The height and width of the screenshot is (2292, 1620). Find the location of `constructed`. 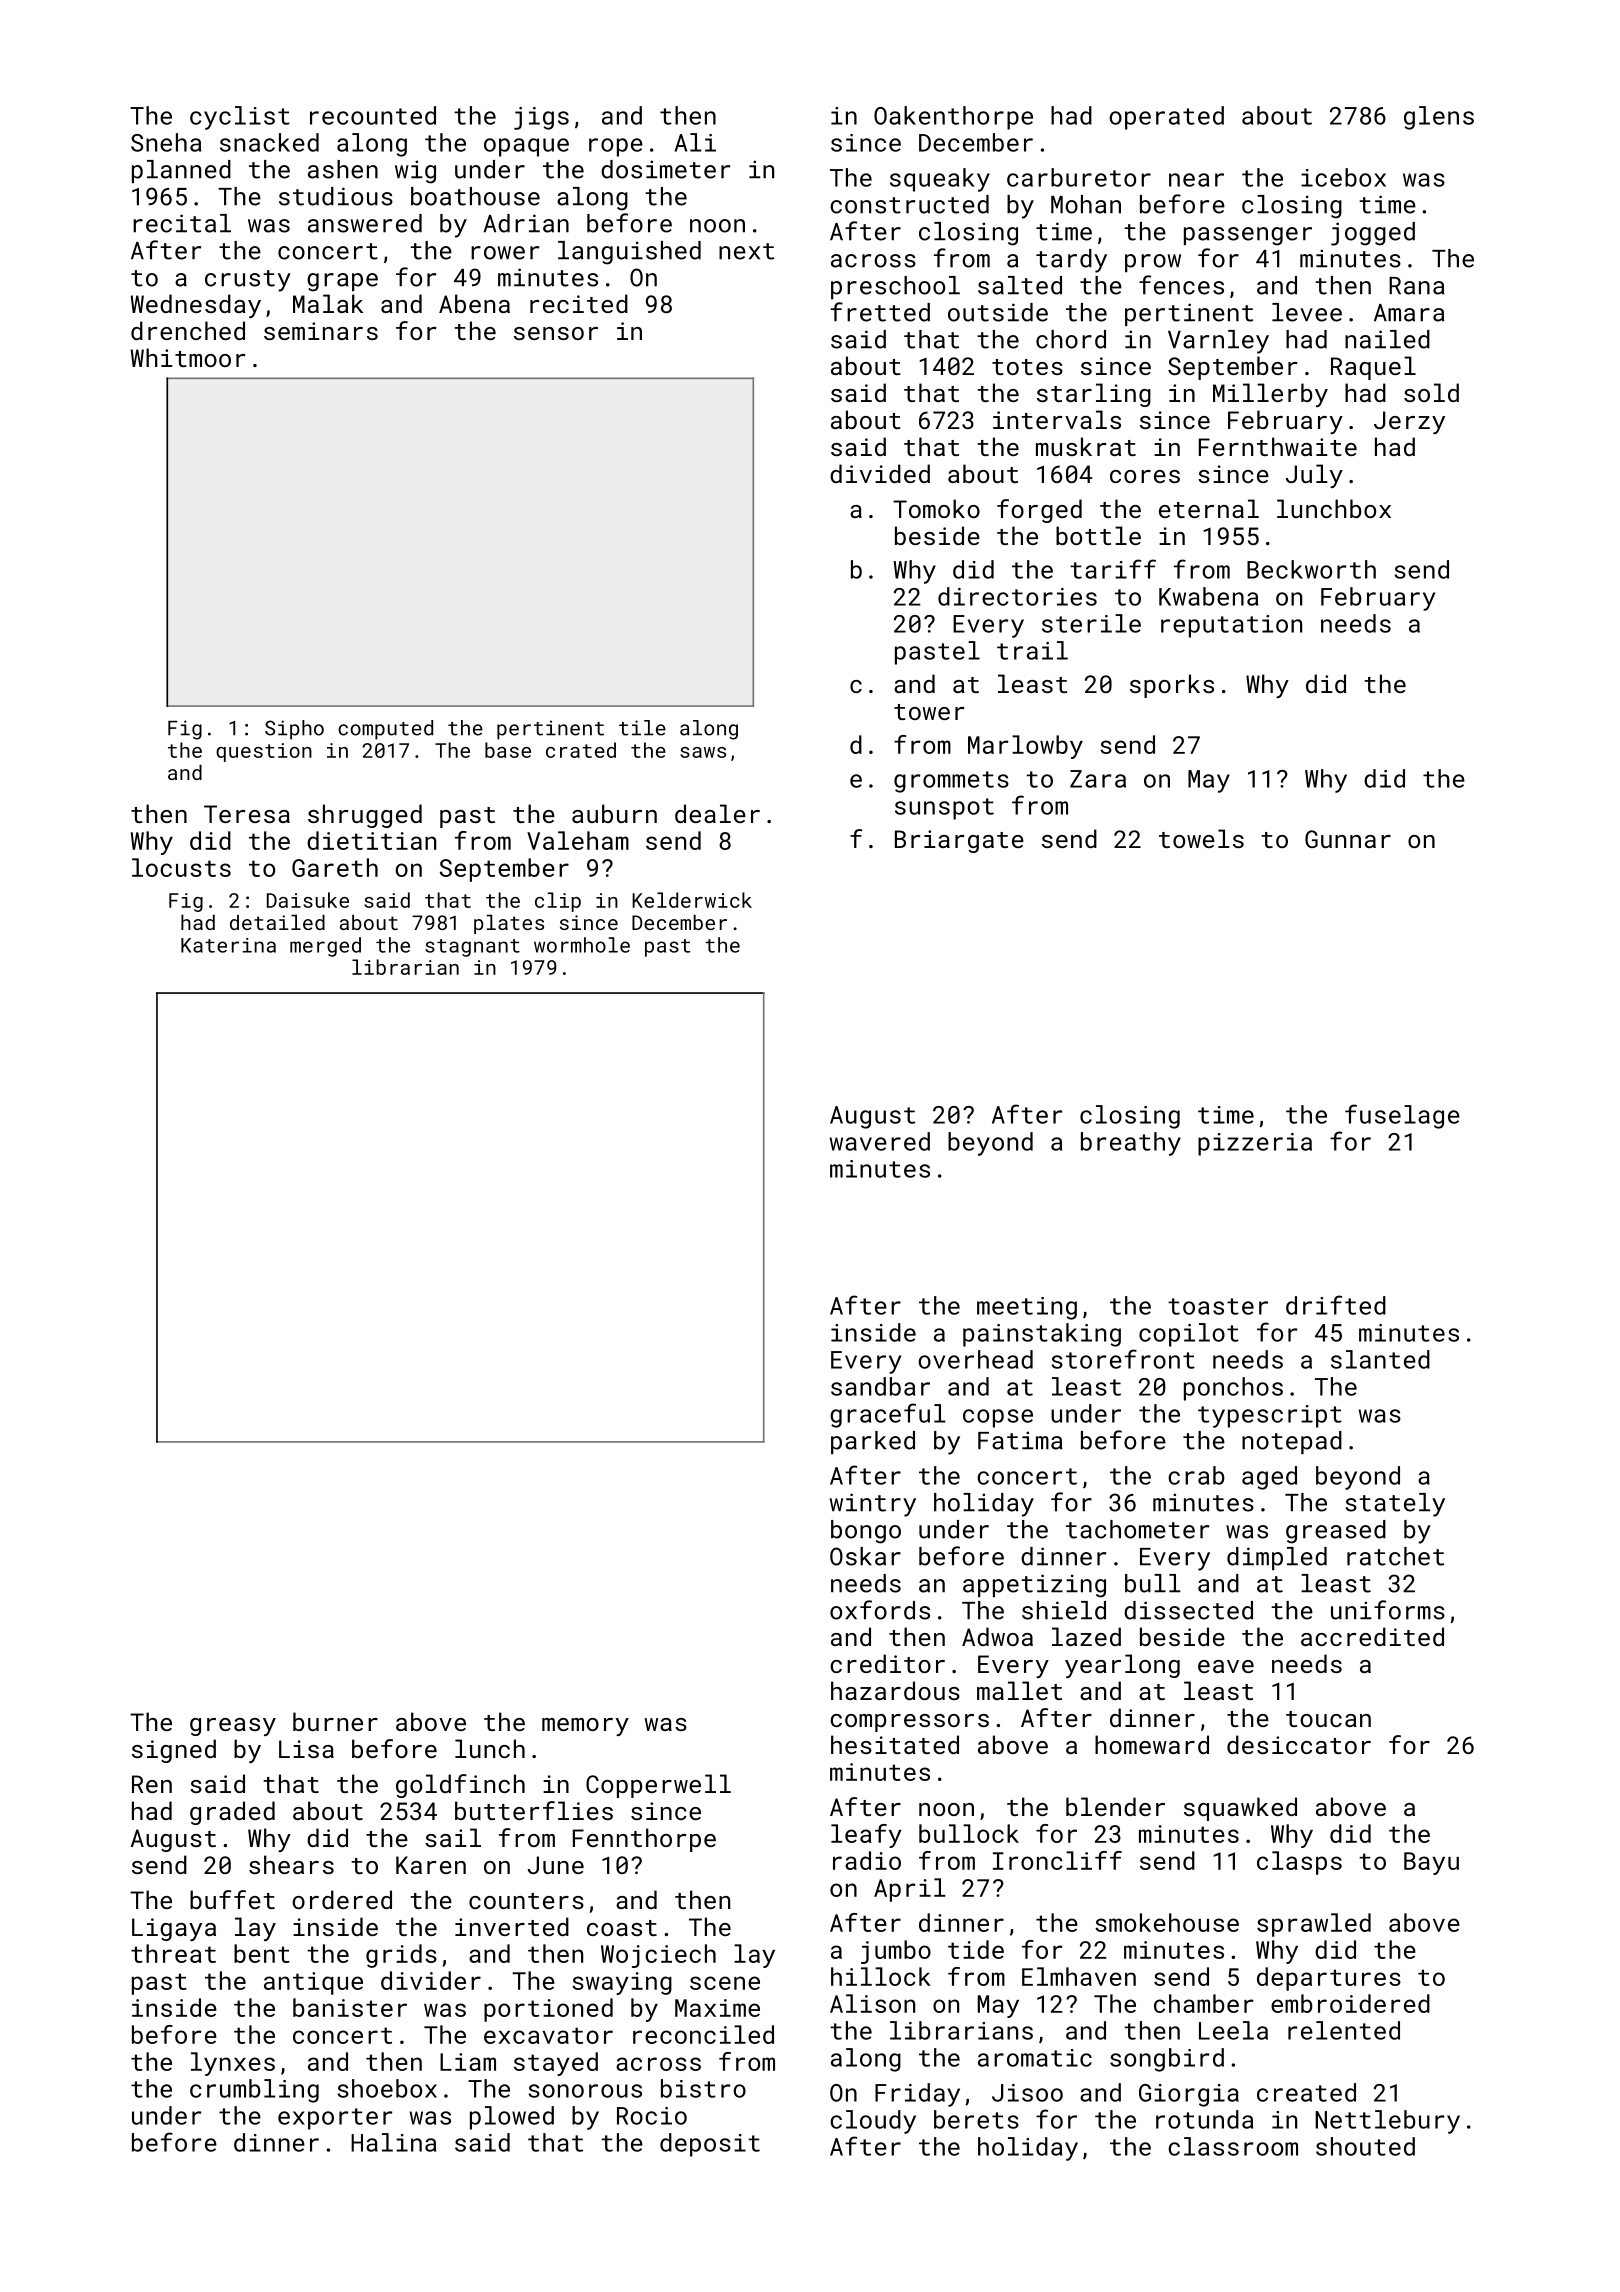

constructed is located at coordinates (909, 204).
